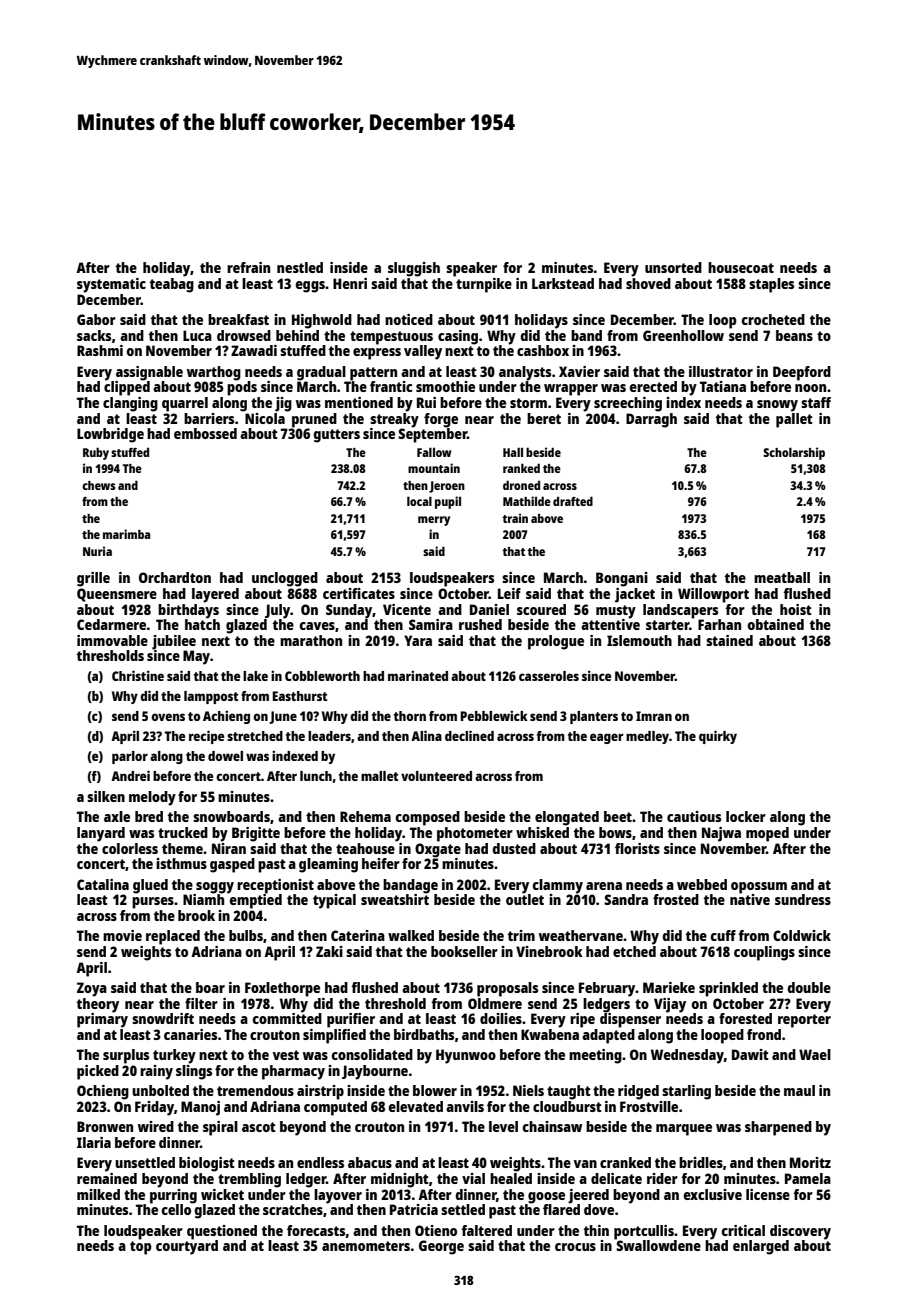 The width and height of the screenshot is (908, 1316). What do you see at coordinates (741, 267) in the screenshot?
I see `housecoat` at bounding box center [741, 267].
